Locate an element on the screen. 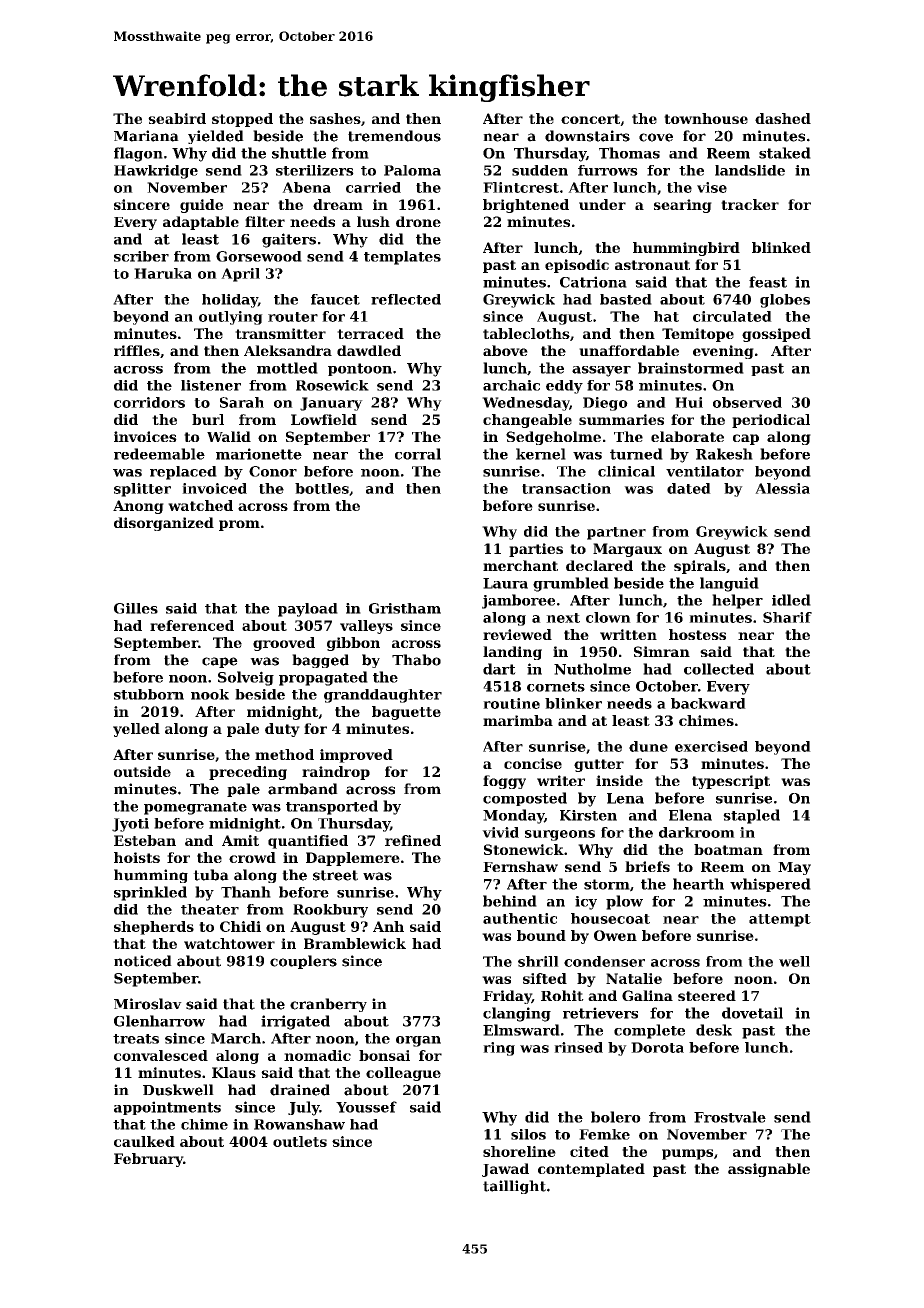  valleys is located at coordinates (366, 627).
